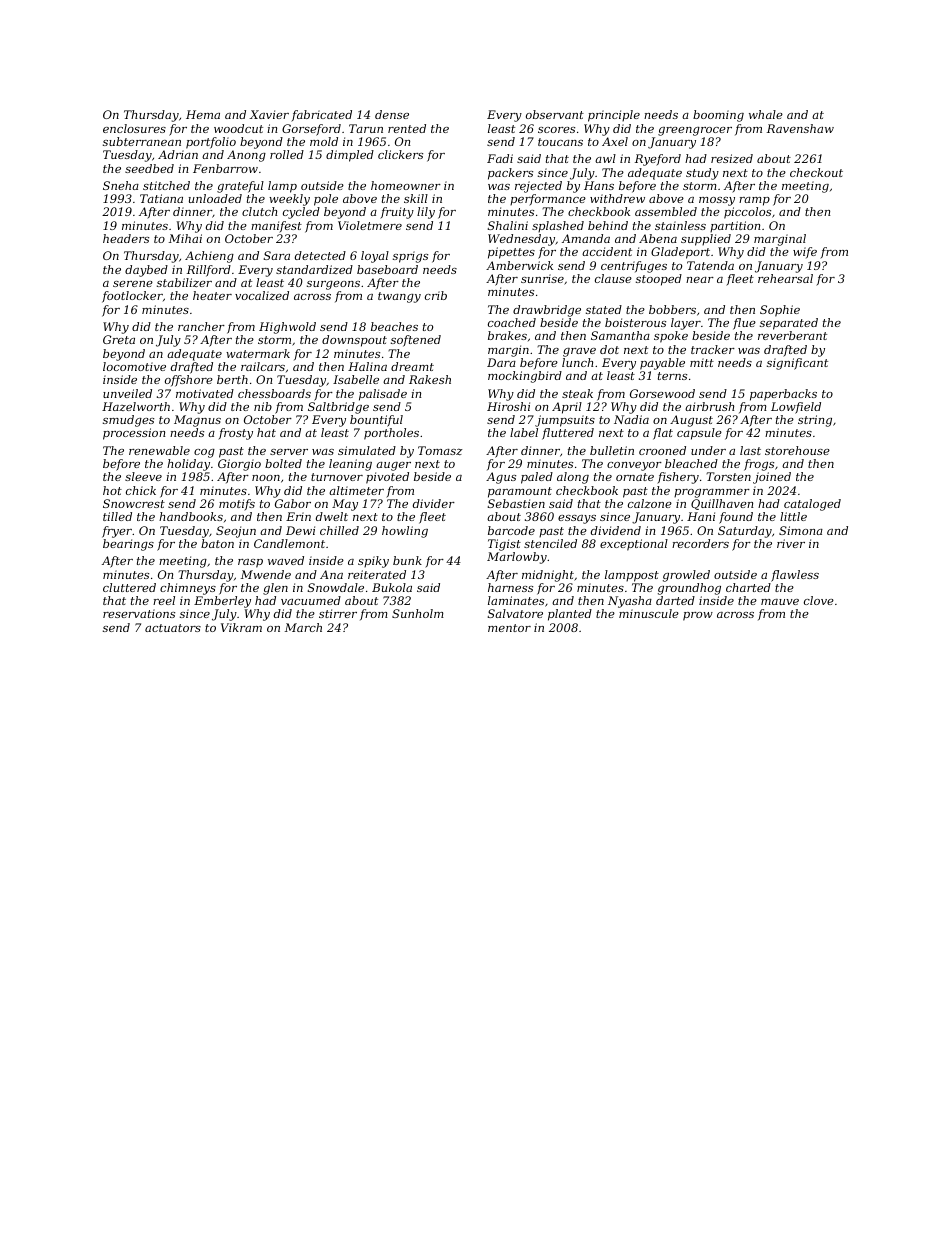  I want to click on mossy, so click(717, 201).
